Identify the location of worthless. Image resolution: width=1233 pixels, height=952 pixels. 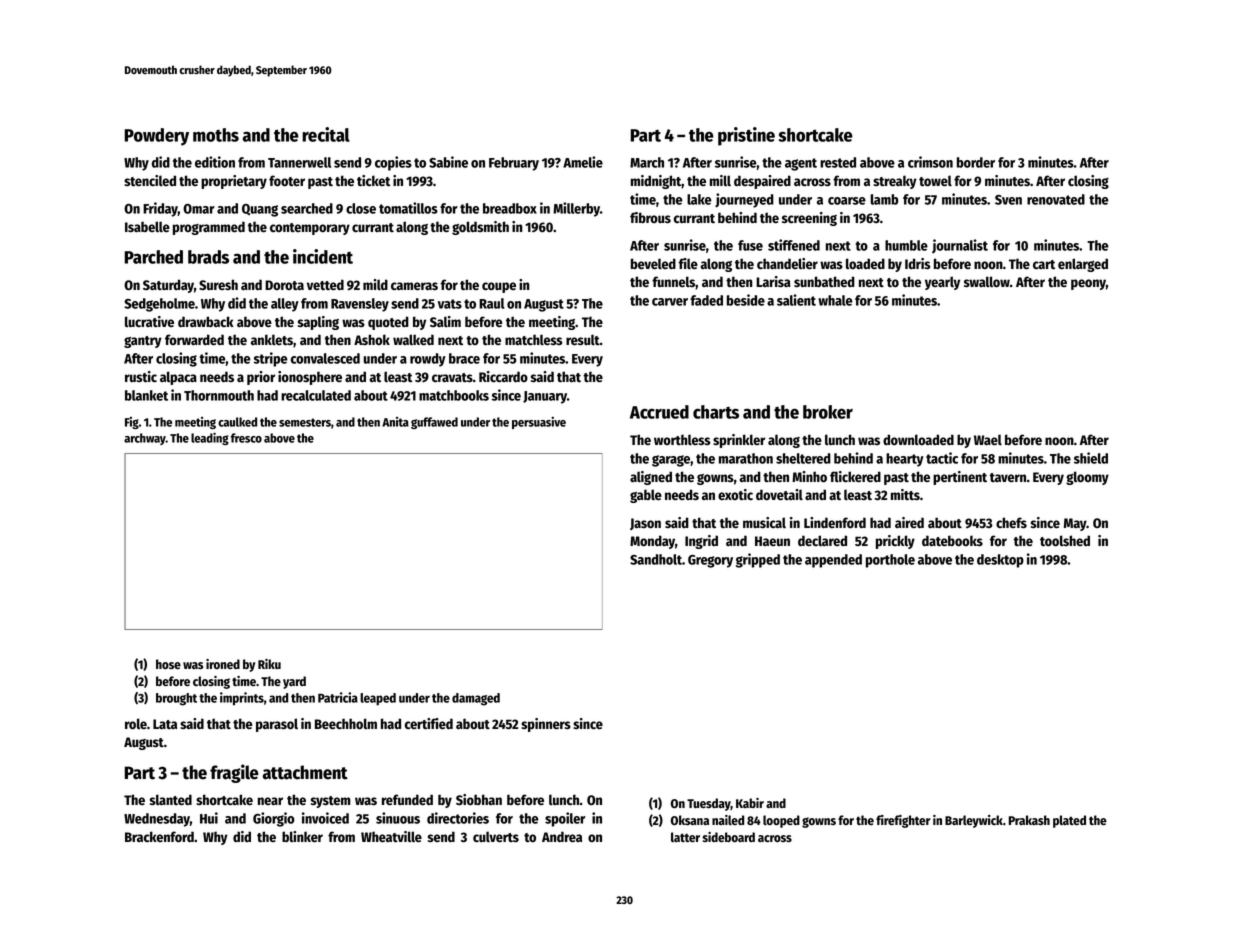
(682, 440).
